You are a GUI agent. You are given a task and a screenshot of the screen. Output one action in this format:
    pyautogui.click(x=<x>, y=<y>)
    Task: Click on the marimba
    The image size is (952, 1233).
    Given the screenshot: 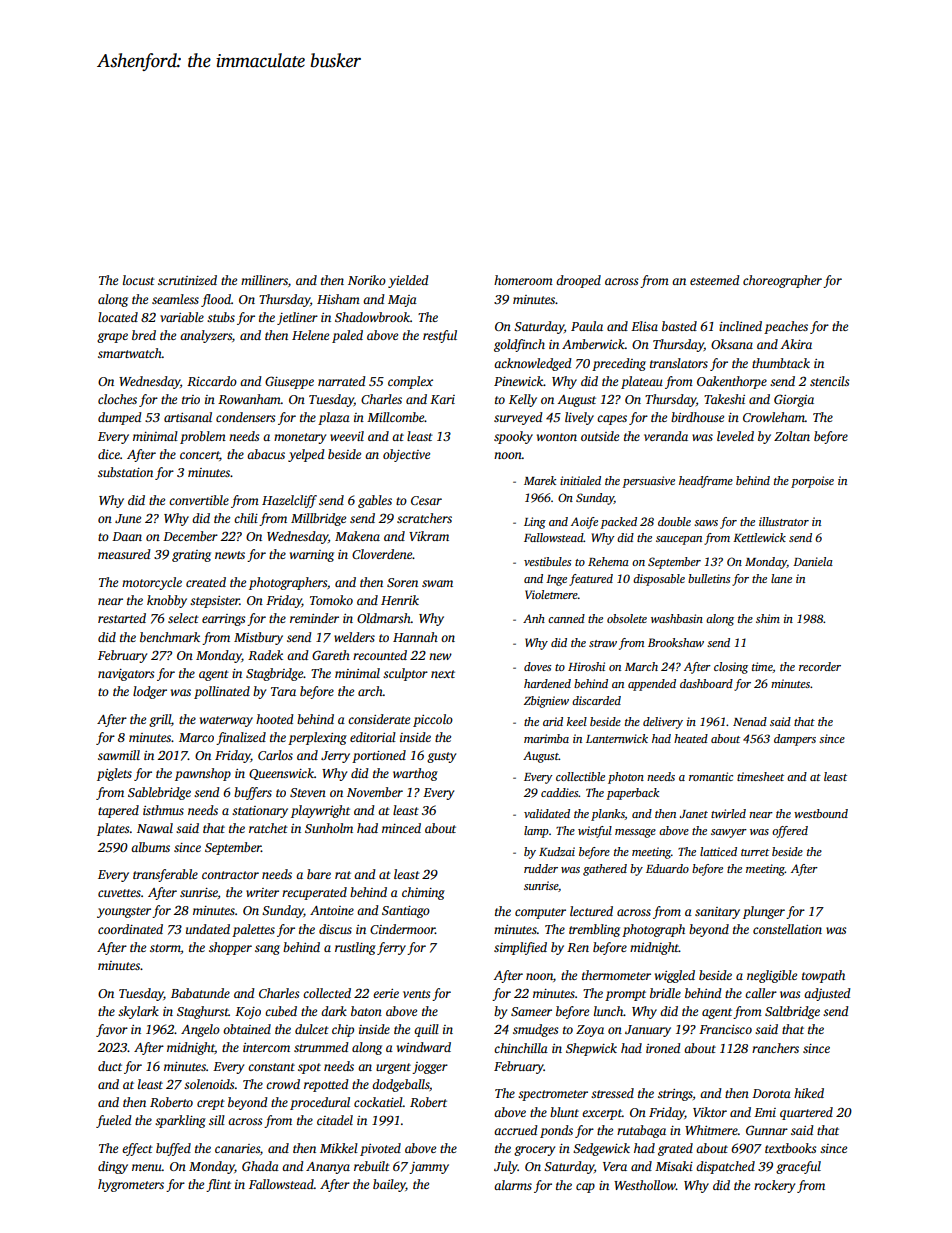 What is the action you would take?
    pyautogui.click(x=546, y=738)
